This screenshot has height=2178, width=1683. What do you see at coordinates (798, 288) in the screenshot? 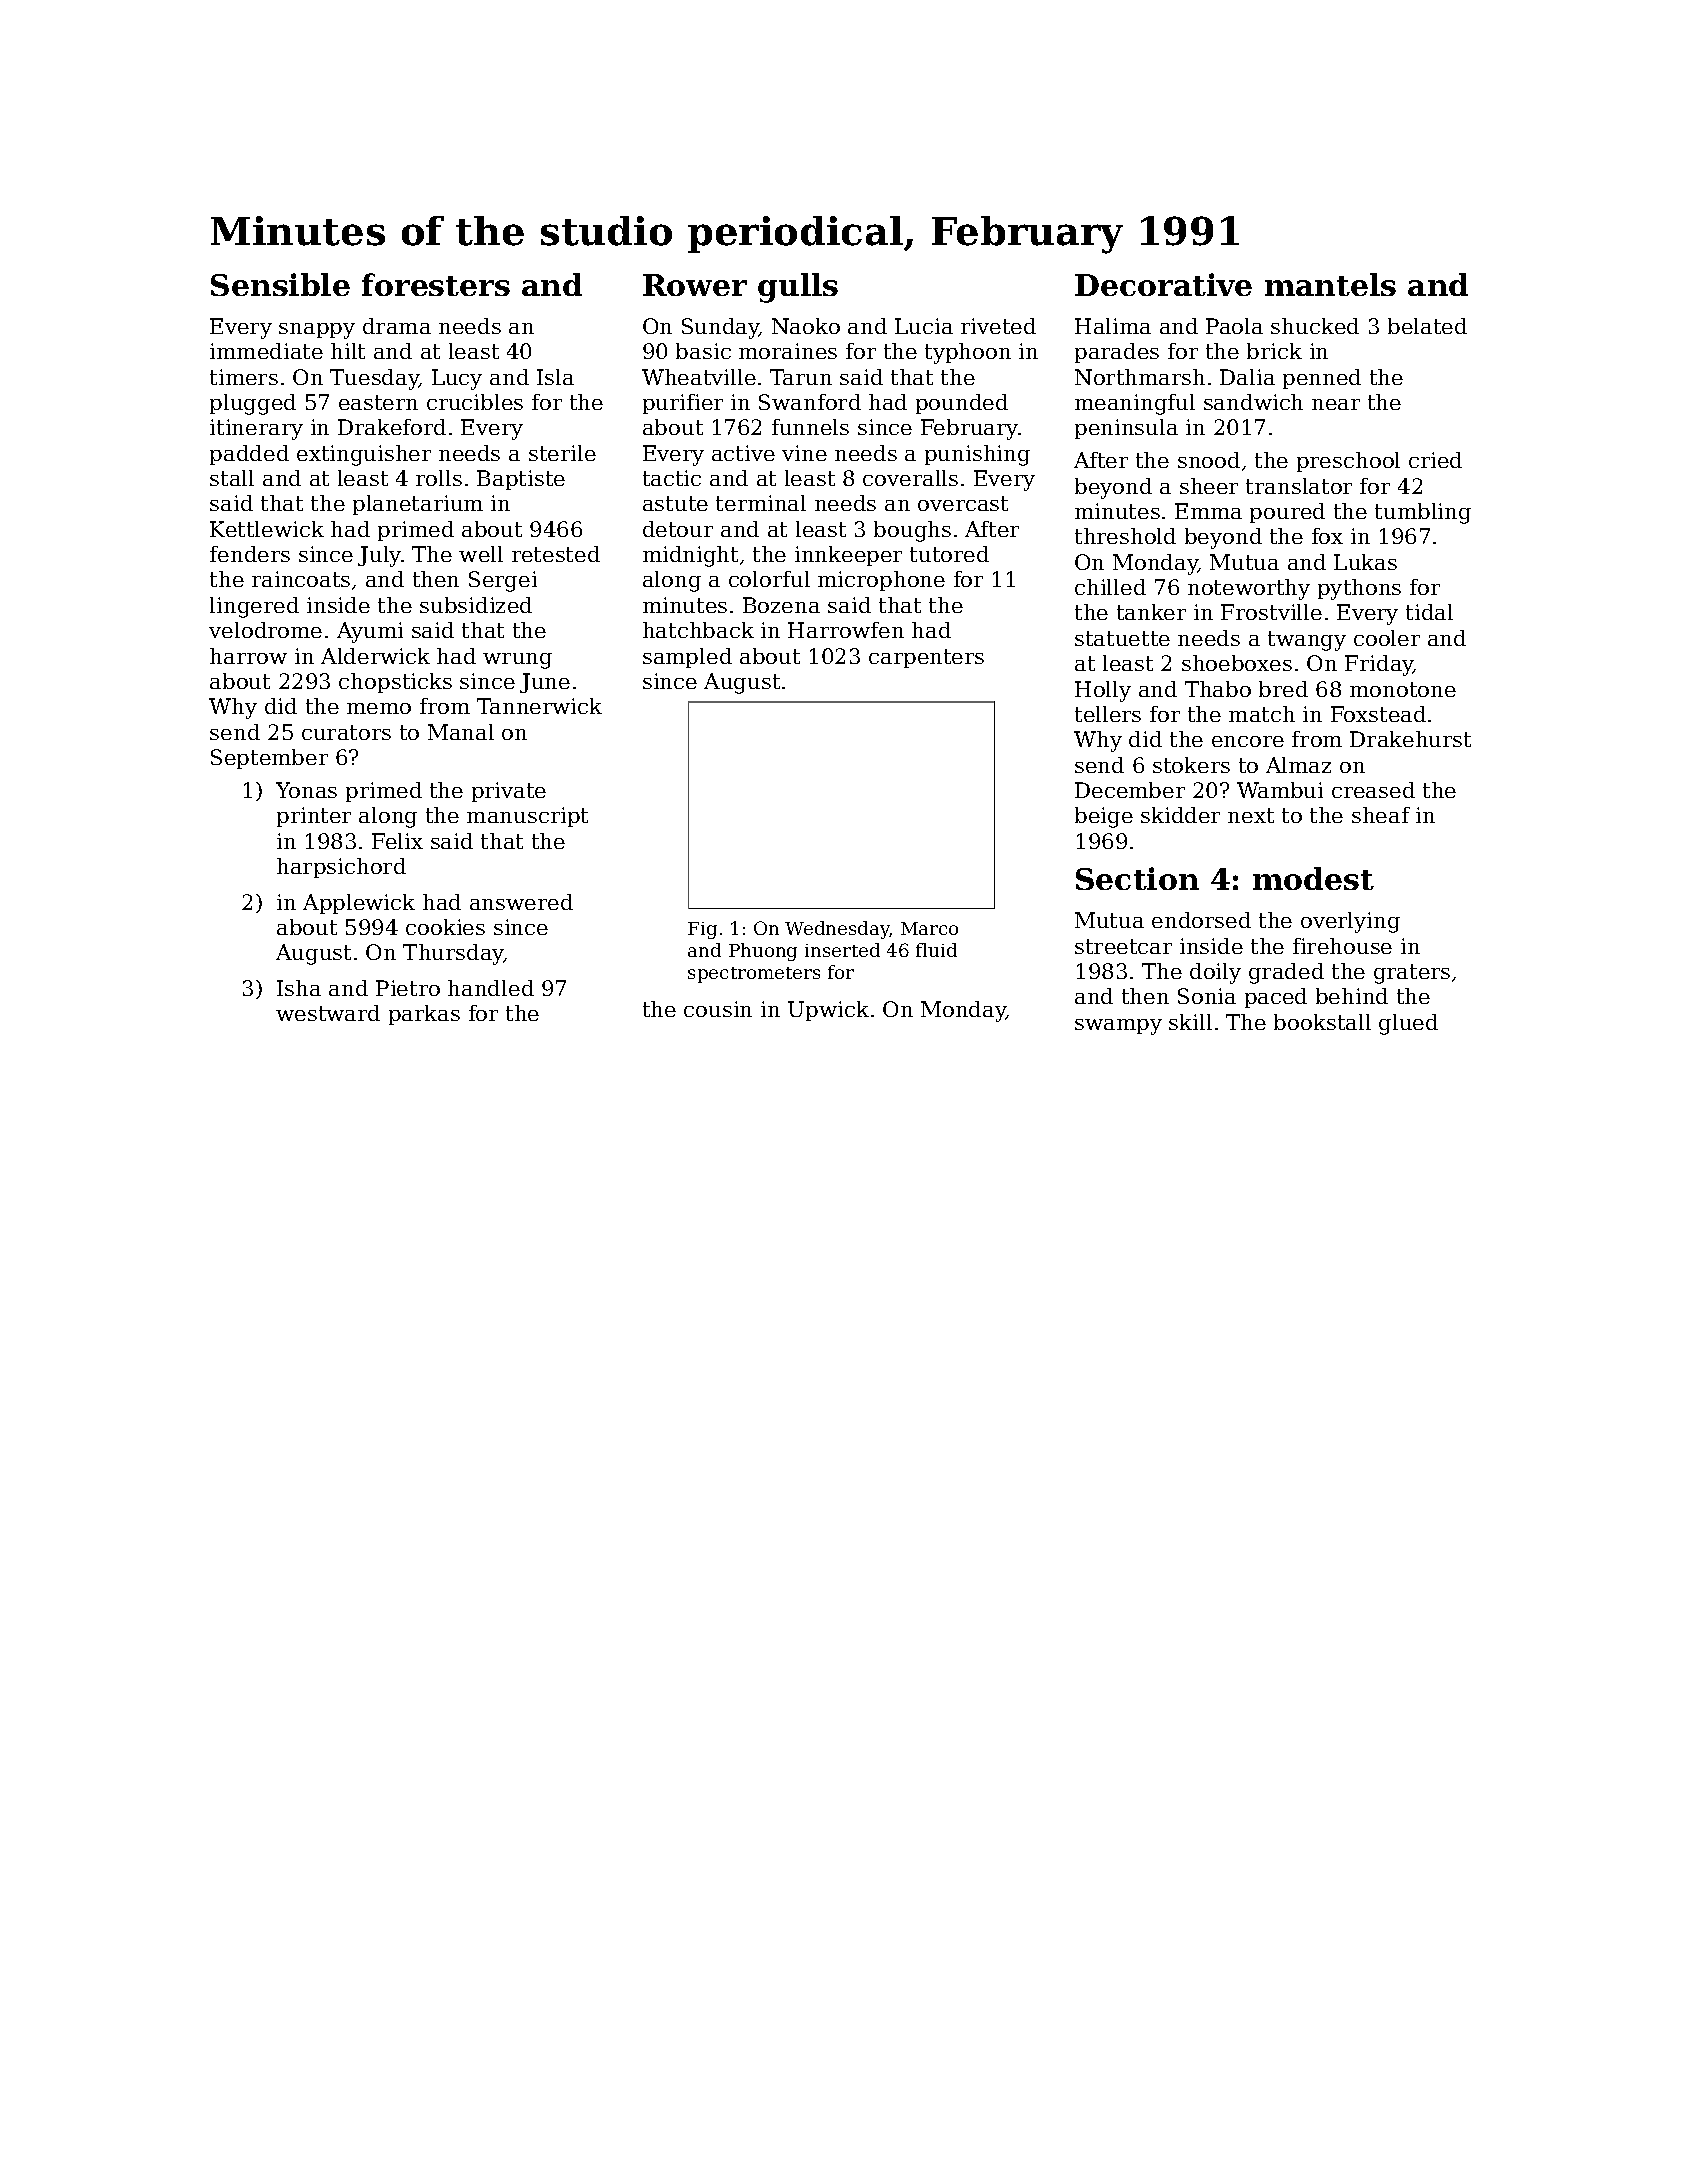
I see `gulls` at bounding box center [798, 288].
